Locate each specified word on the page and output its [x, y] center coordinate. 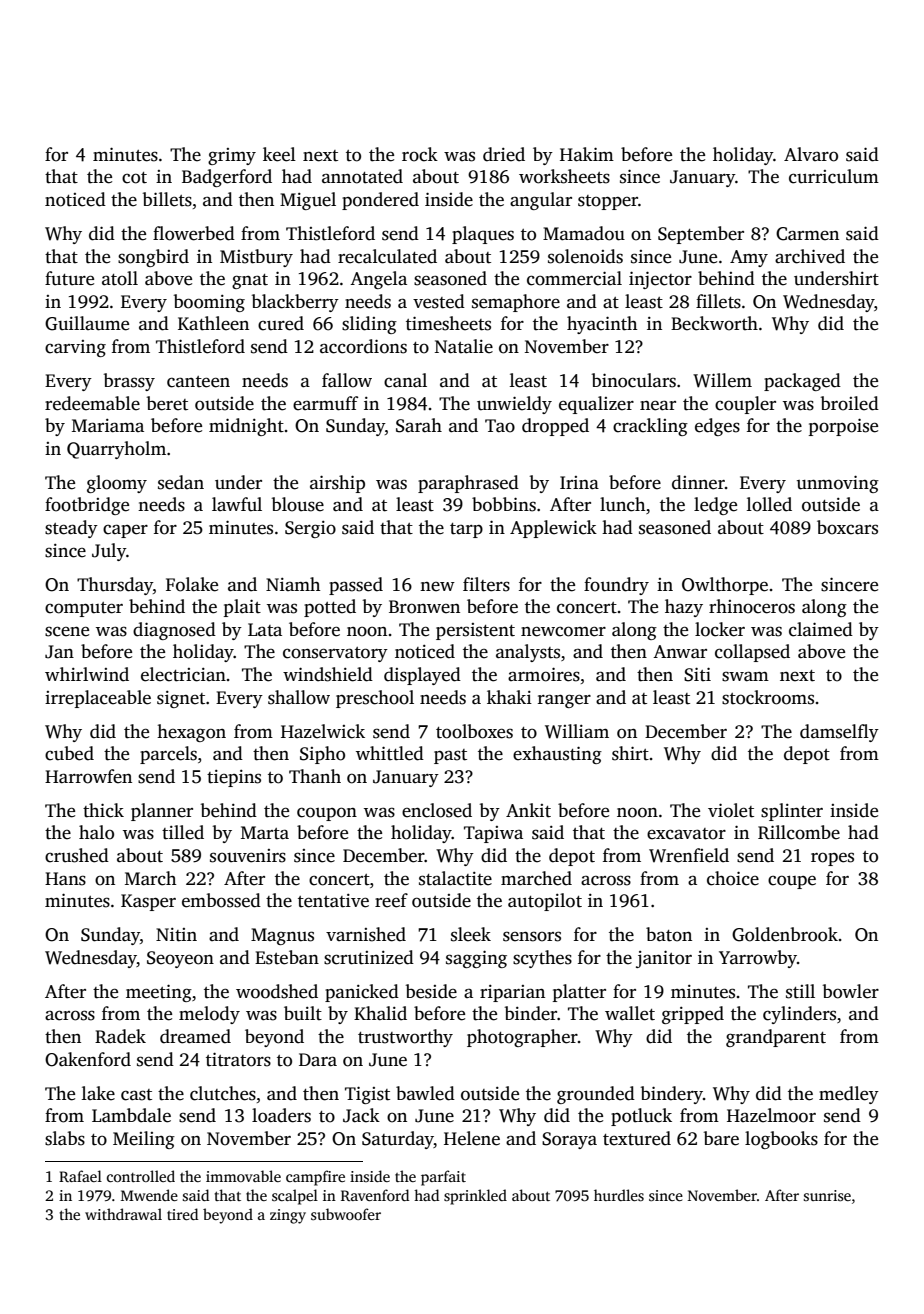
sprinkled [475, 1197]
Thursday [115, 586]
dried [504, 154]
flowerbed [194, 233]
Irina [579, 483]
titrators [238, 1059]
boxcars [847, 527]
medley [849, 1095]
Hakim [587, 154]
